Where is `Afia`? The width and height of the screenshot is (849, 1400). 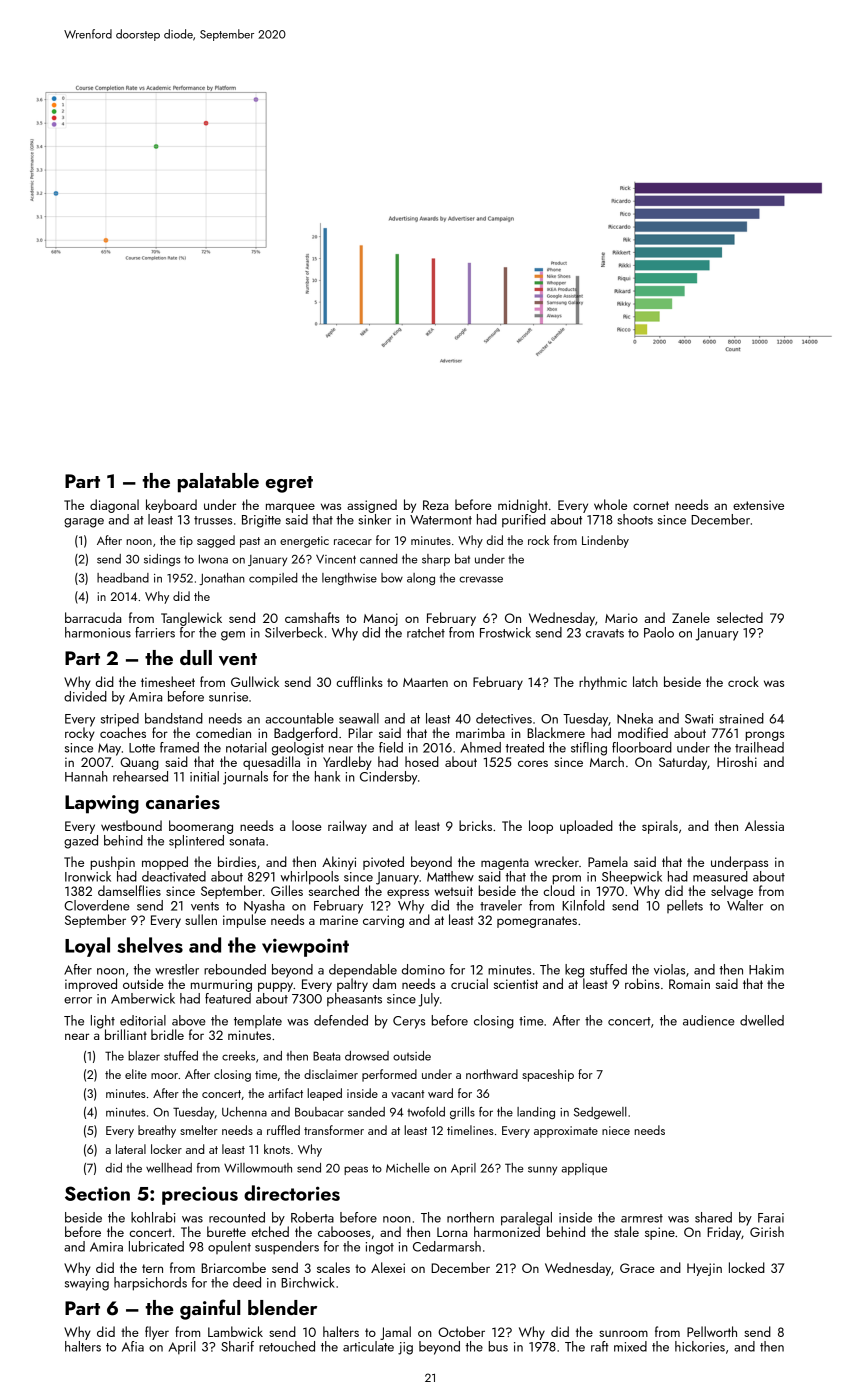
Afia is located at coordinates (133, 1346).
